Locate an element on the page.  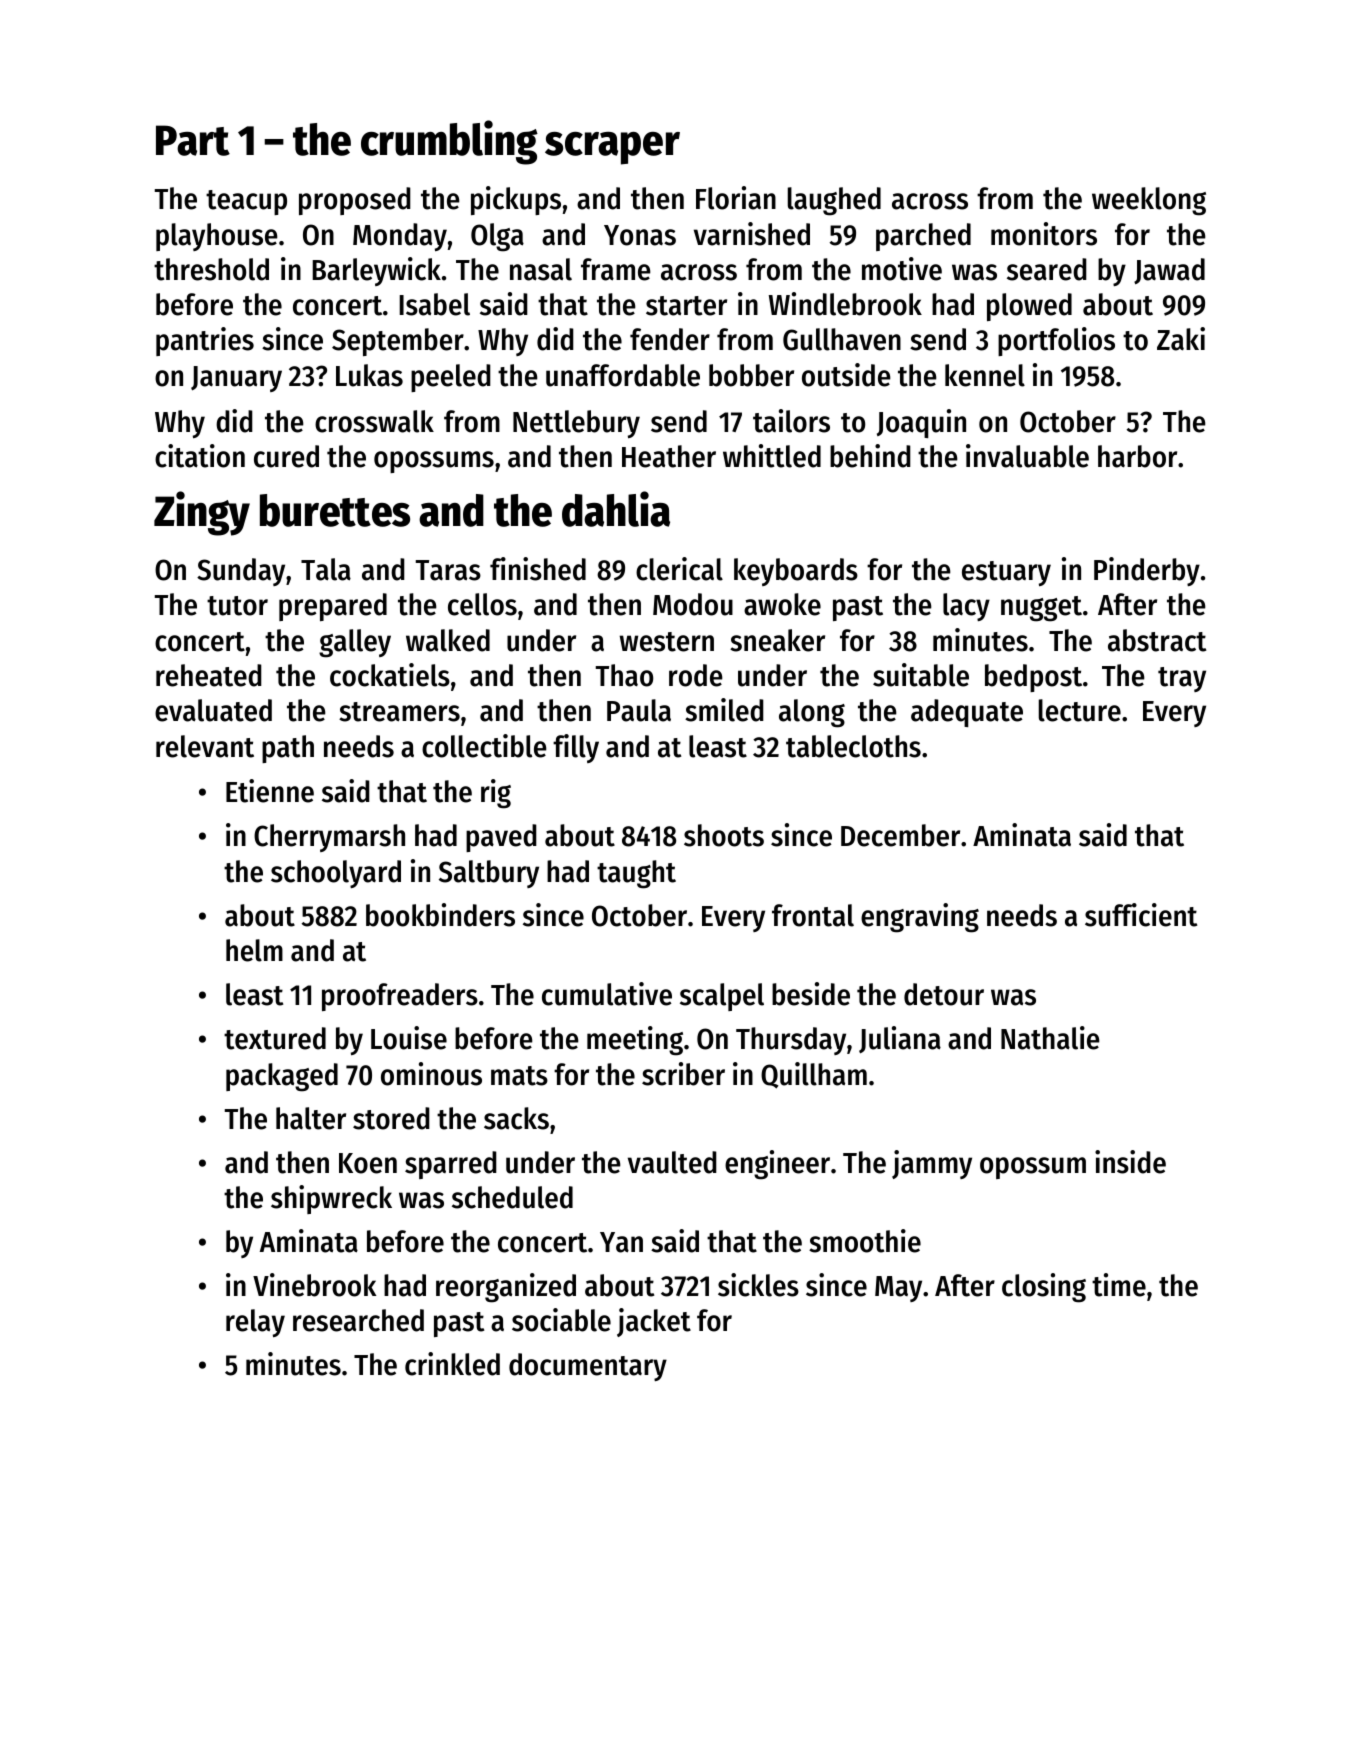
Nathalie is located at coordinates (1050, 1038).
